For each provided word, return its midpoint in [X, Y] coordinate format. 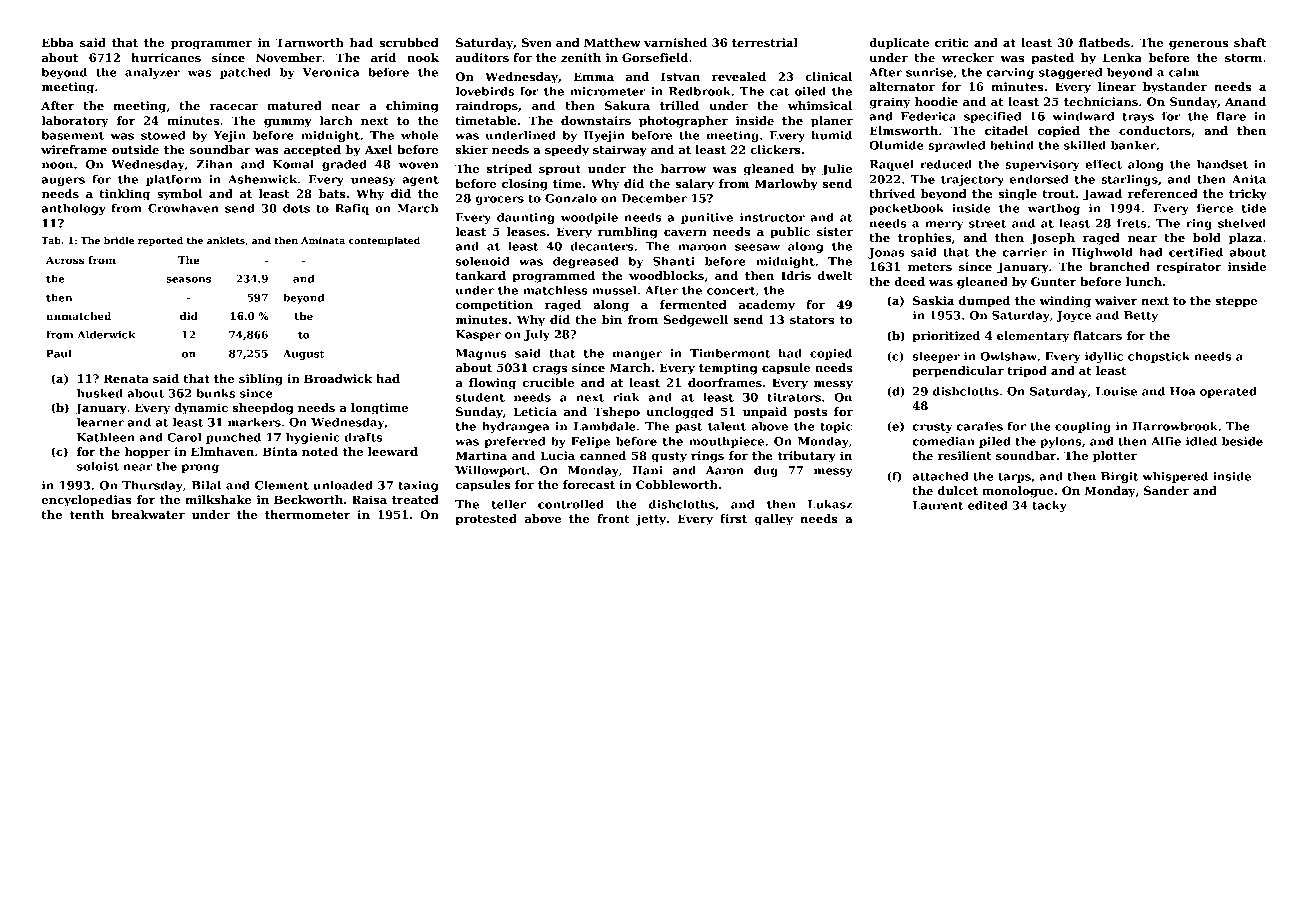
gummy [288, 123]
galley [774, 520]
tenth [87, 514]
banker [1133, 145]
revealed [739, 76]
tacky [1049, 506]
